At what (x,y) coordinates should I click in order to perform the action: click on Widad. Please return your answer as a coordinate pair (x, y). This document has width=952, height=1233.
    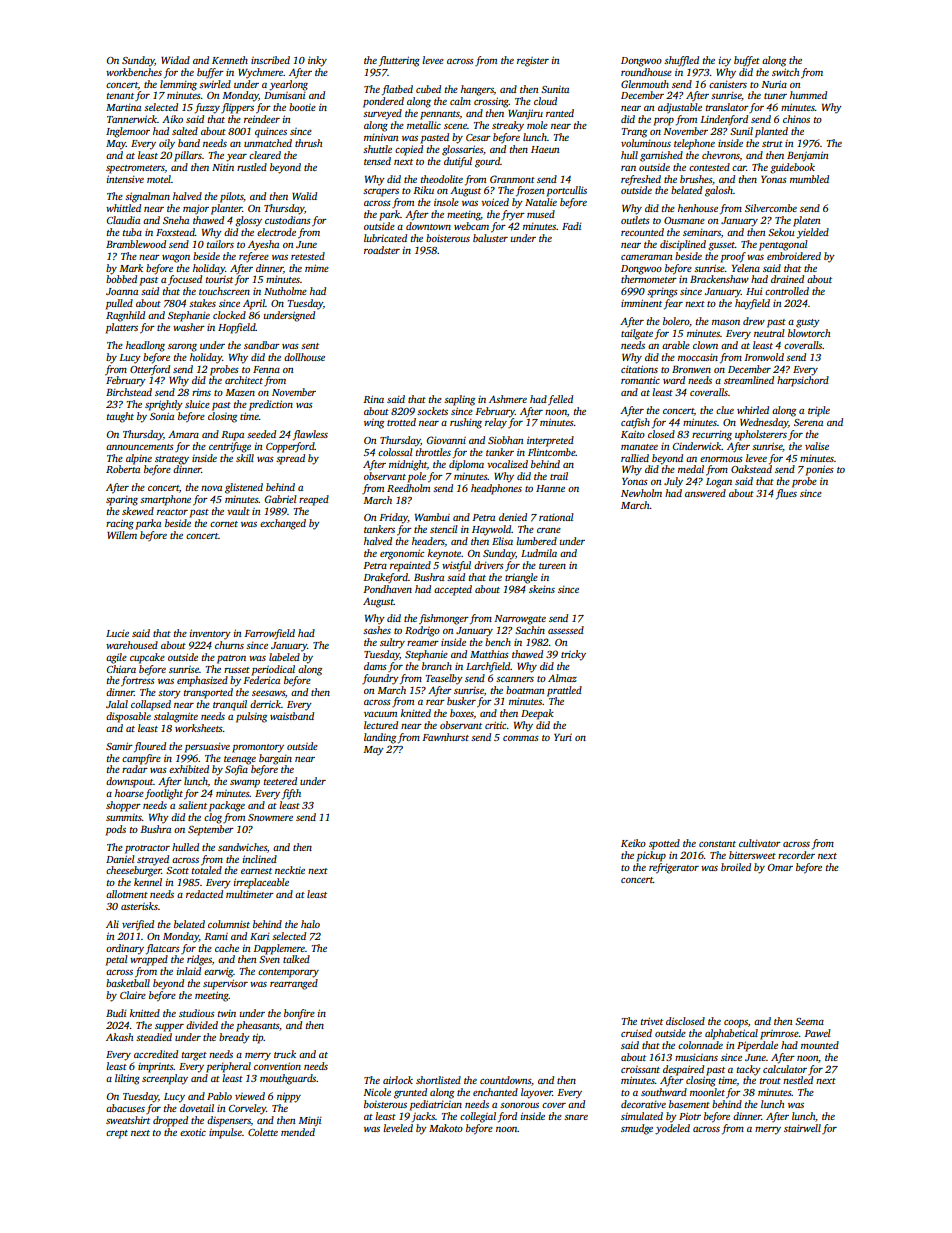
    Looking at the image, I should click on (175, 60).
